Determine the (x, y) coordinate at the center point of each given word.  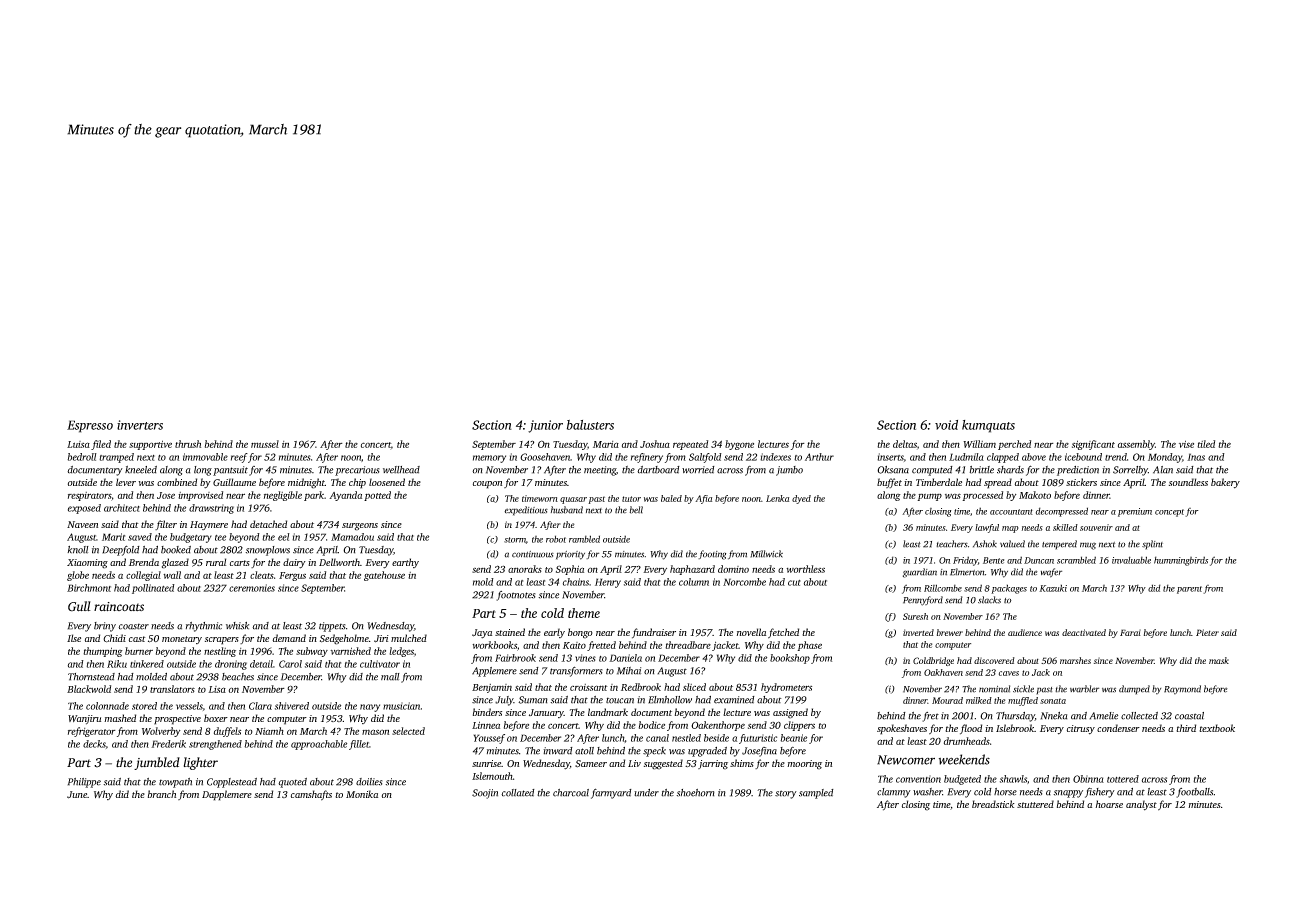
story (786, 794)
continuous (533, 554)
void (946, 425)
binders (487, 712)
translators (172, 689)
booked (176, 550)
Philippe (84, 783)
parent (1189, 590)
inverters (140, 425)
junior (545, 426)
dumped (1134, 690)
